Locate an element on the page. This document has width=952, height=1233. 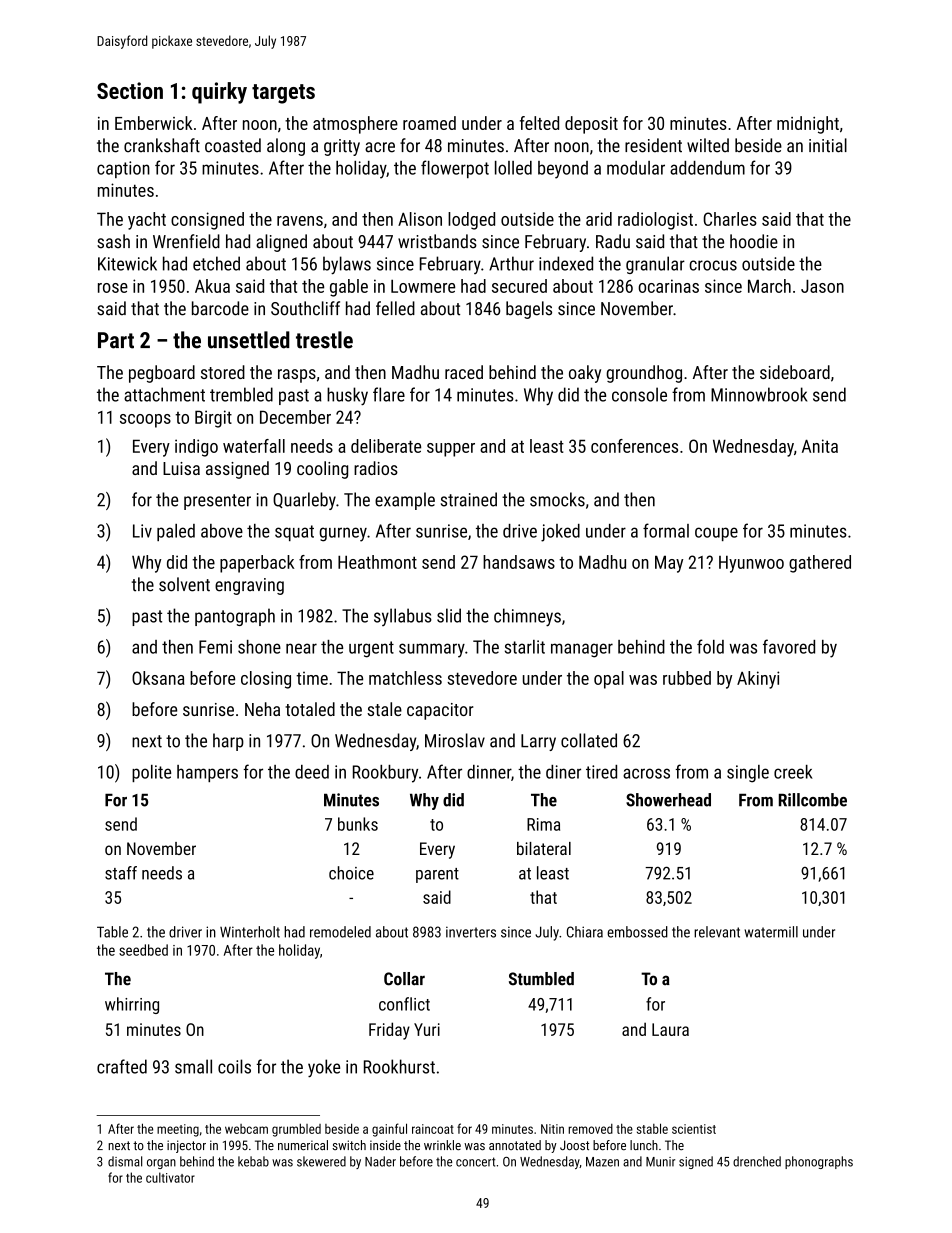
summary is located at coordinates (432, 650).
